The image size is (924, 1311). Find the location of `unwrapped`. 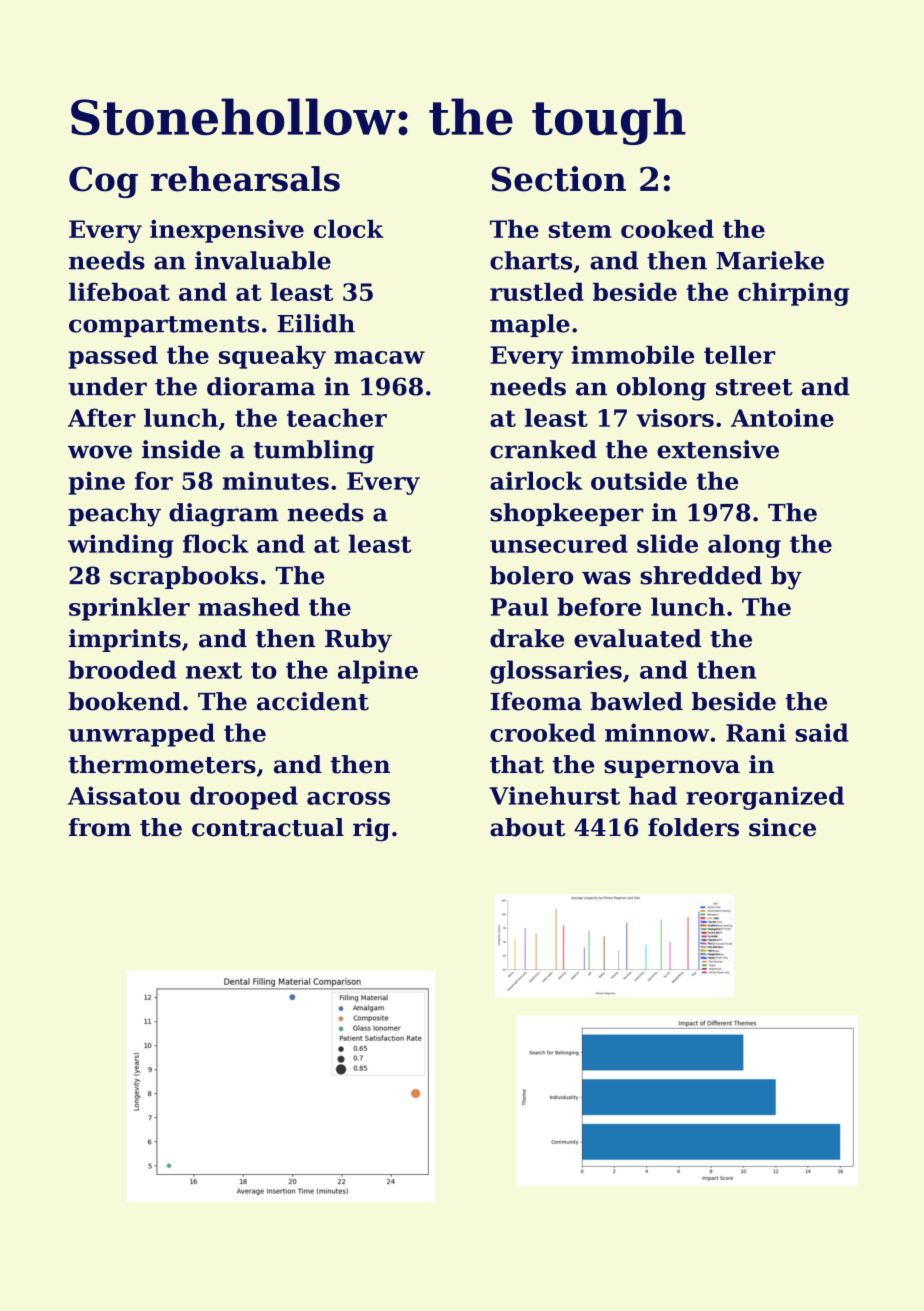

unwrapped is located at coordinates (141, 735).
